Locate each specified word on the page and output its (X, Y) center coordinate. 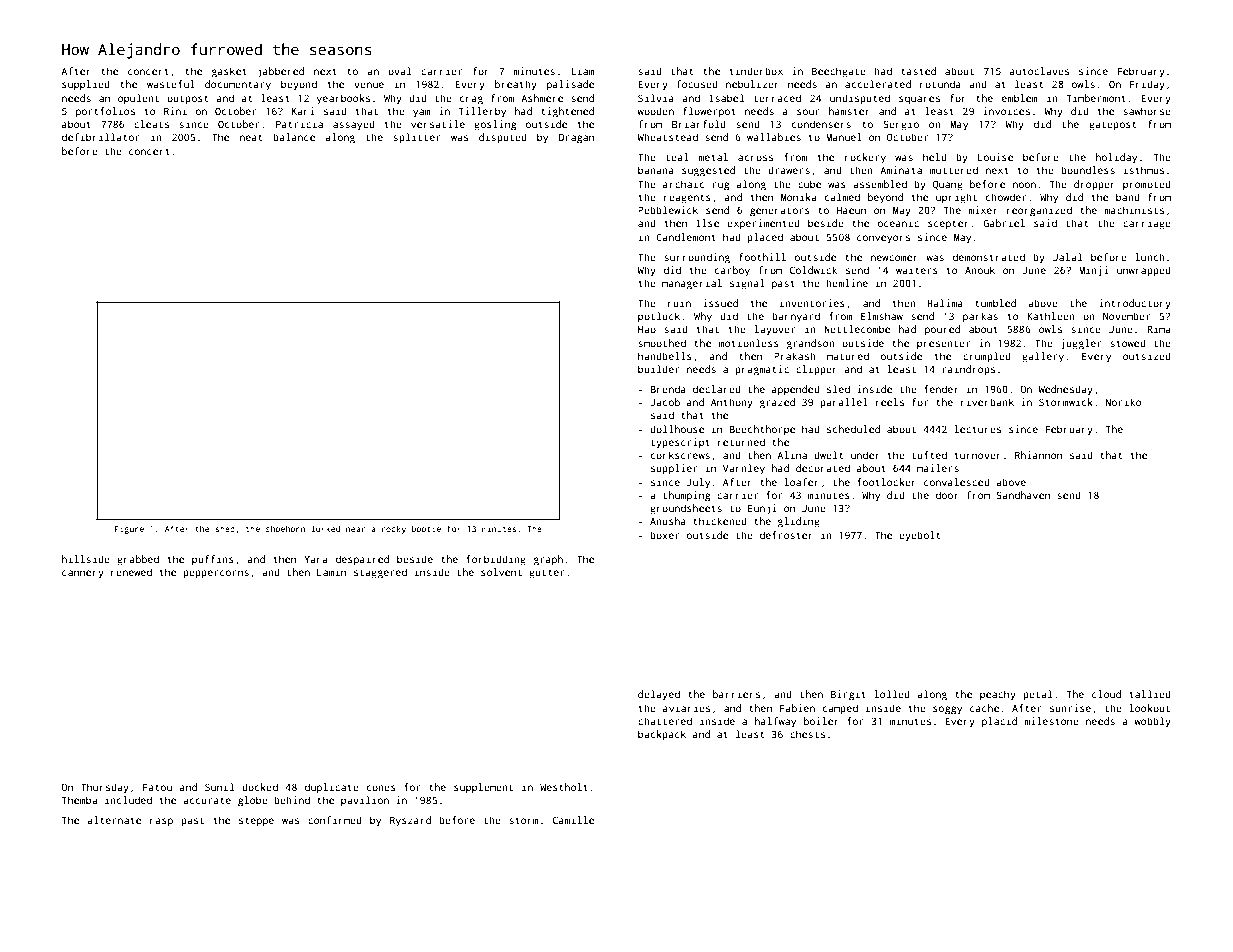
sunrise (1070, 708)
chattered (665, 721)
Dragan (576, 138)
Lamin (331, 572)
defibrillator (100, 137)
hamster (849, 111)
